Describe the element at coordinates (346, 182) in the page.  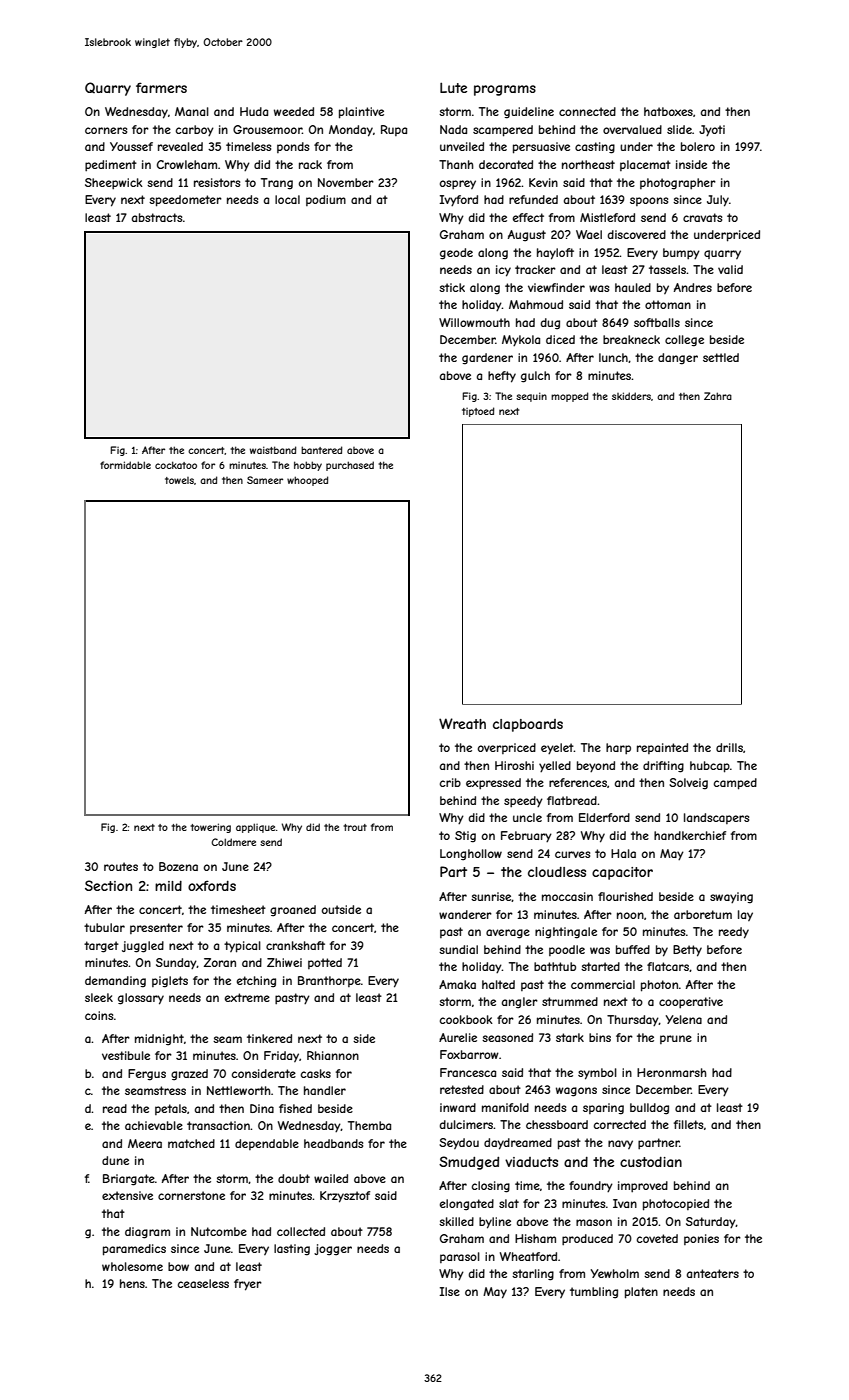
I see `November` at that location.
